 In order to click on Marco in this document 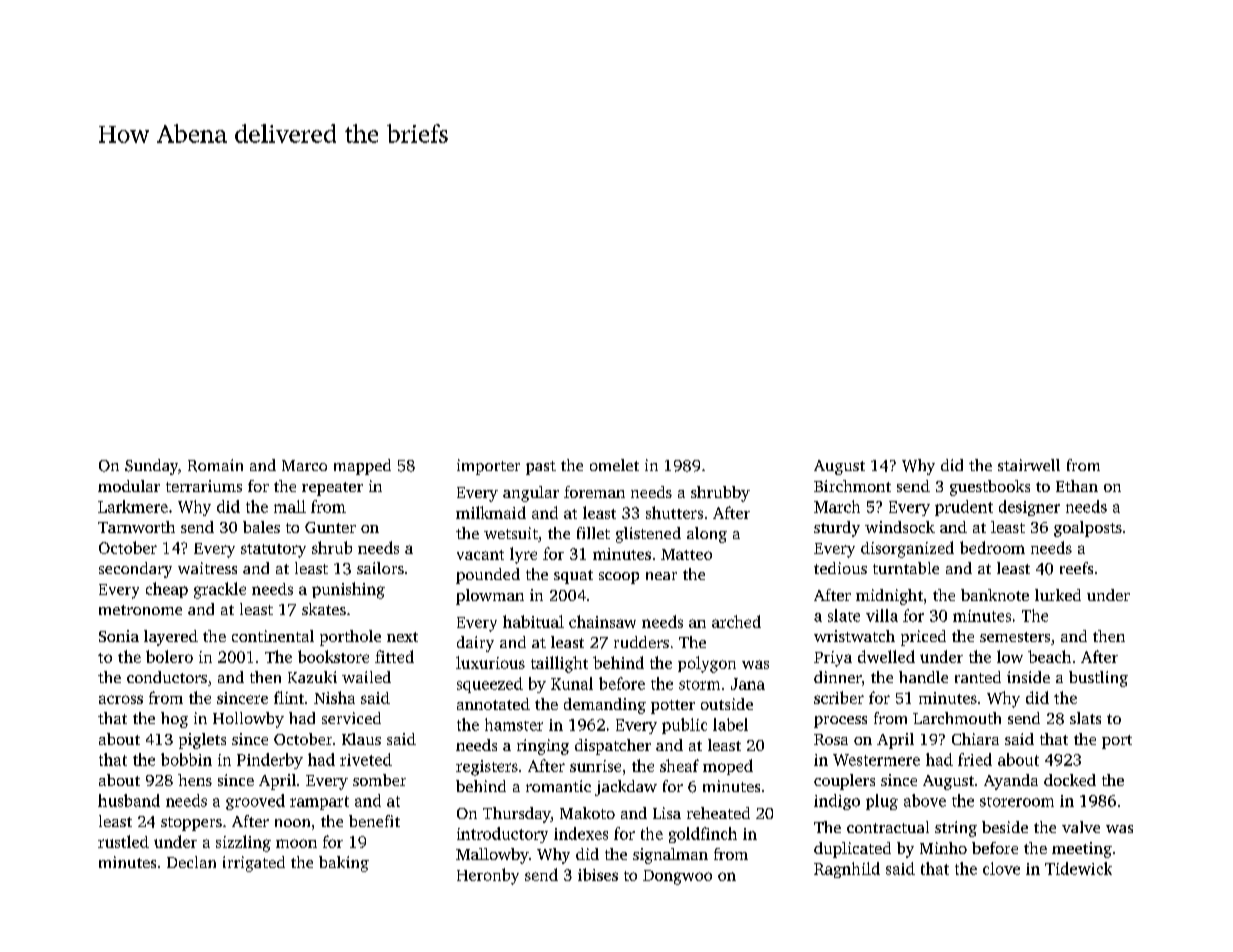, I will do `click(304, 465)`.
